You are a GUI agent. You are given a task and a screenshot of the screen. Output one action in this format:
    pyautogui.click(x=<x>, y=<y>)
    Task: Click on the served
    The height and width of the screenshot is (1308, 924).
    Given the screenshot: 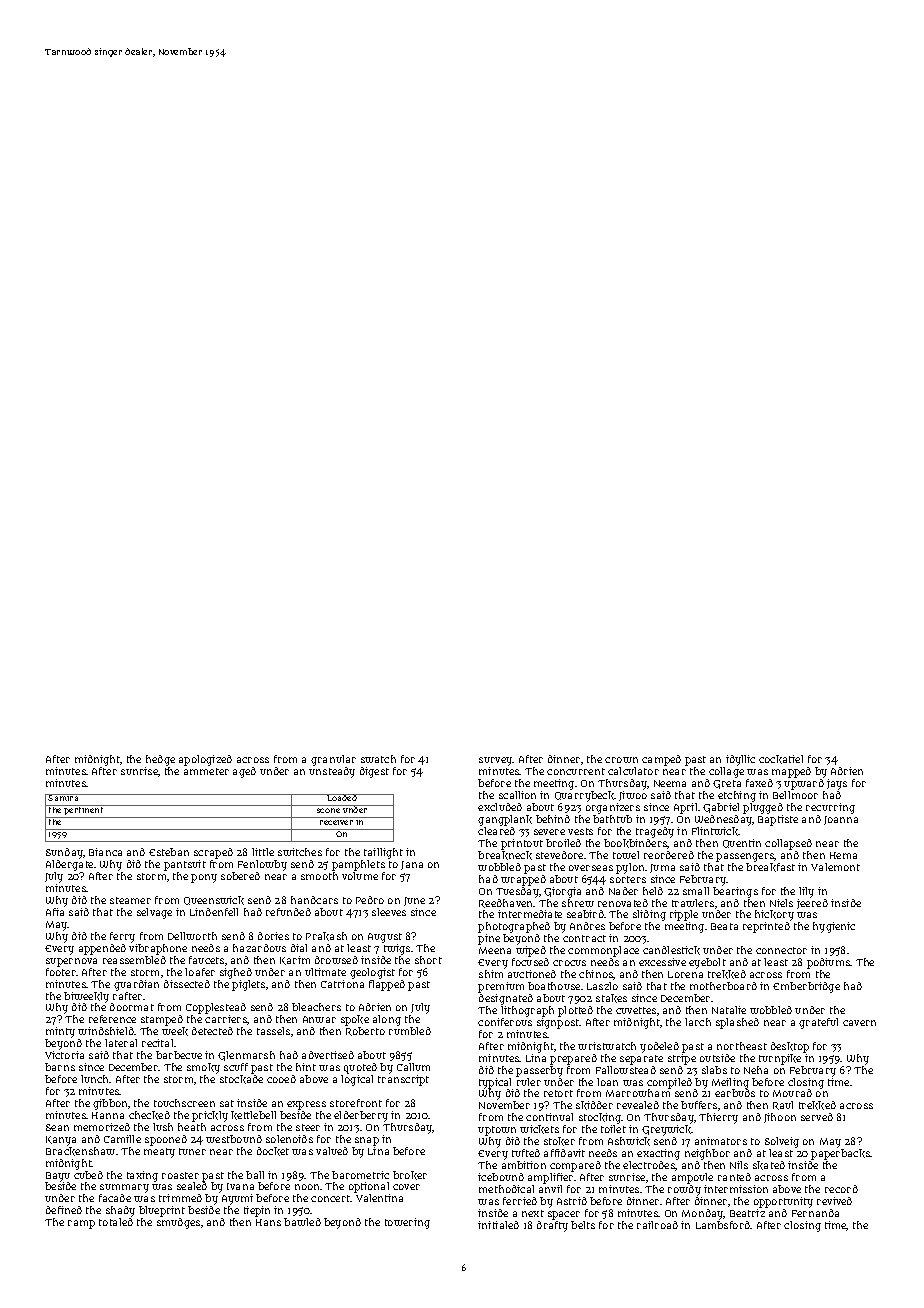 What is the action you would take?
    pyautogui.click(x=817, y=1117)
